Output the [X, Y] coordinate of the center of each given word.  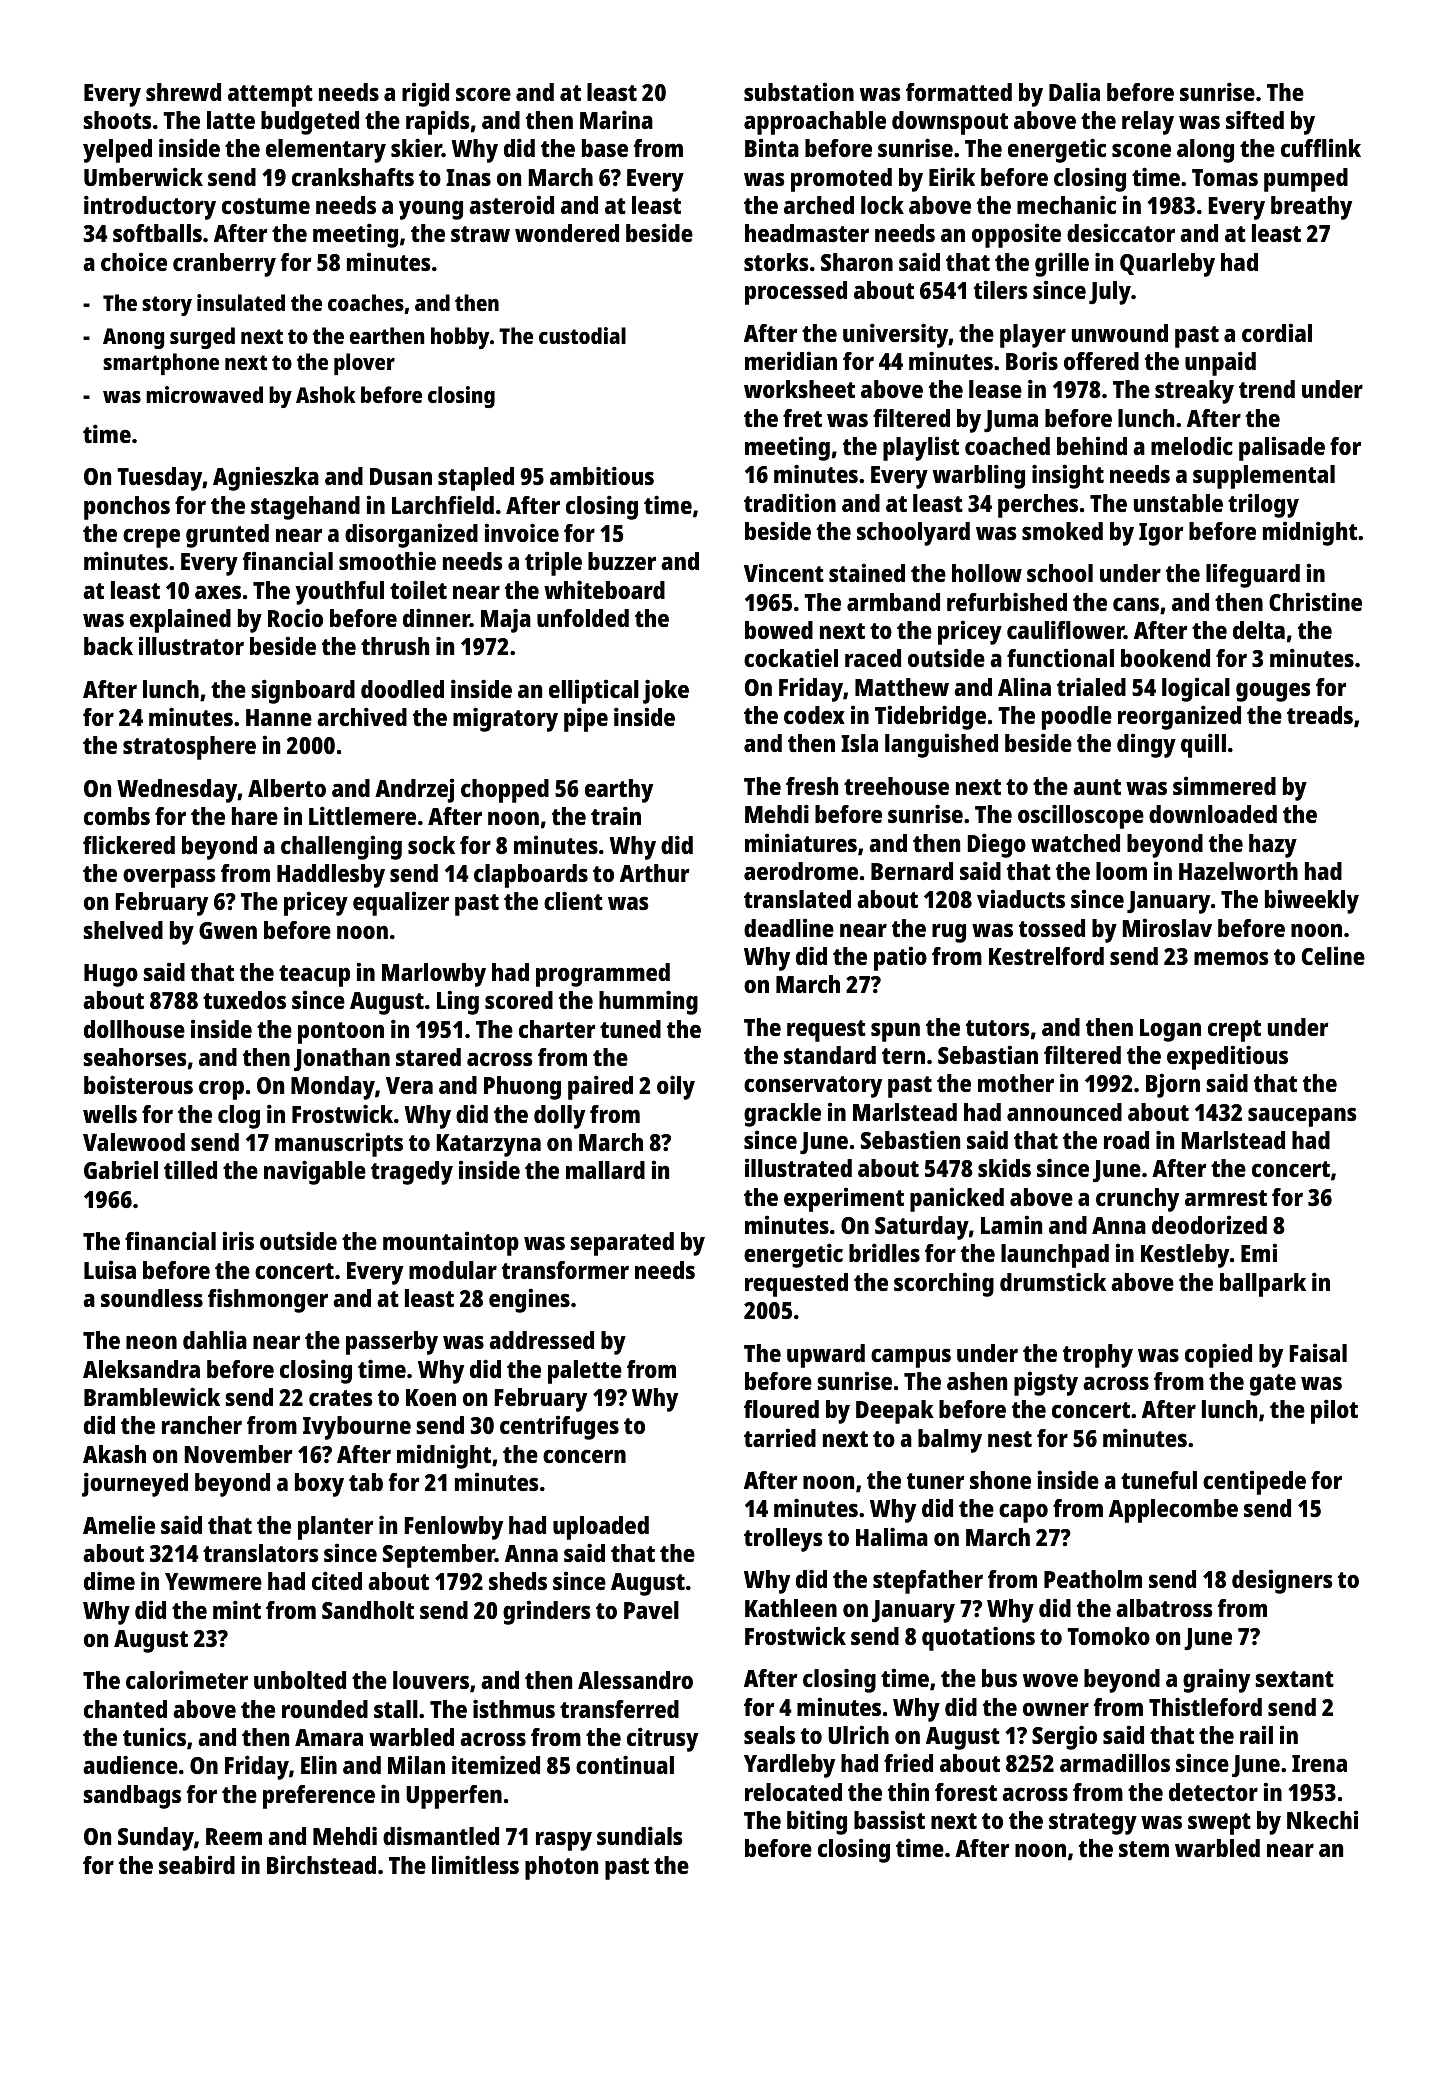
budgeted [310, 123]
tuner [935, 1481]
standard [830, 1055]
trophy [1098, 1356]
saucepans [1302, 1117]
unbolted [300, 1680]
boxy [319, 1485]
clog [239, 1117]
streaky [1194, 392]
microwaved [204, 394]
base [605, 148]
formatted [959, 92]
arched [819, 205]
